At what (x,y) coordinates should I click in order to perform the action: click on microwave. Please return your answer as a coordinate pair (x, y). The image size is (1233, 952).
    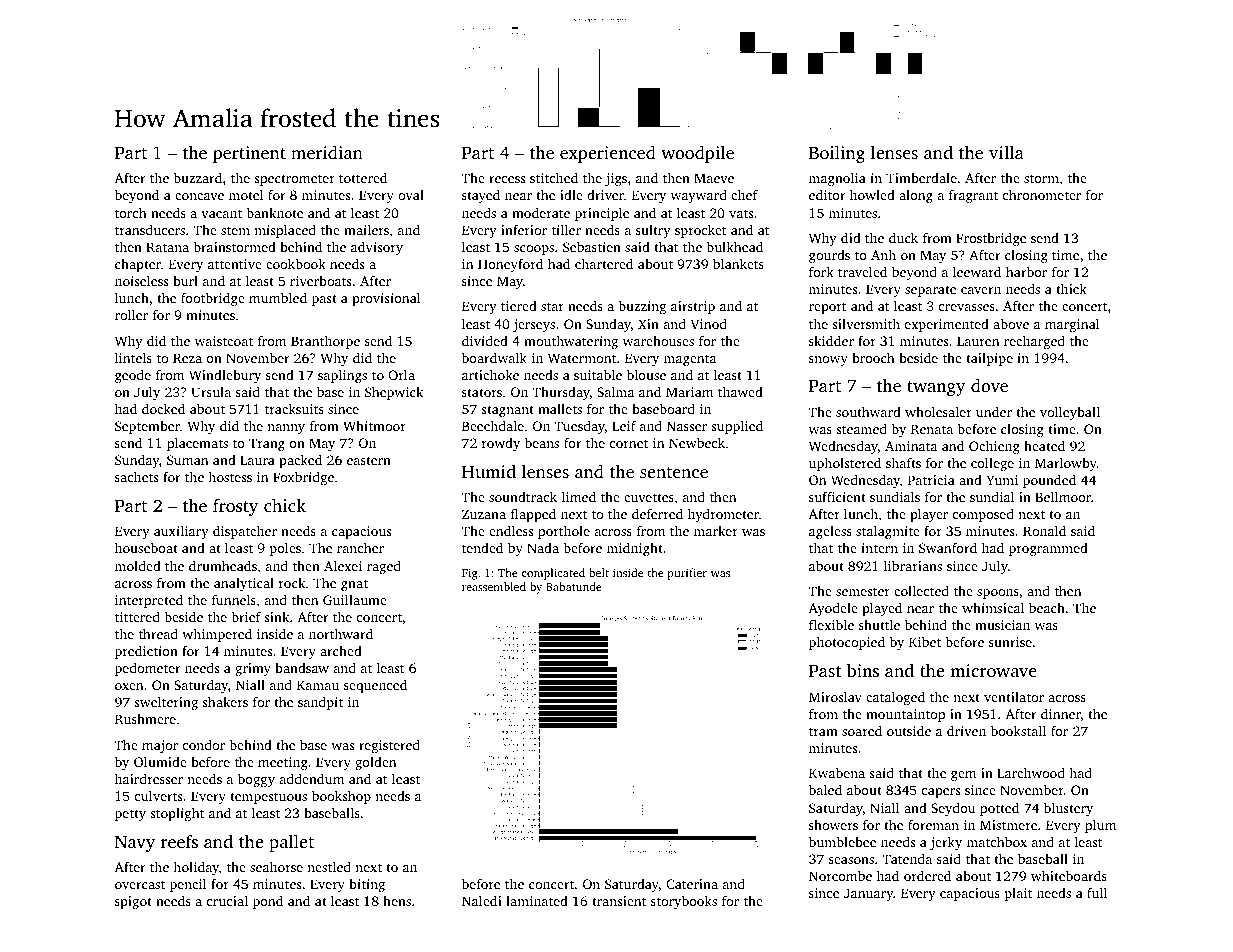
    Looking at the image, I should click on (993, 670).
